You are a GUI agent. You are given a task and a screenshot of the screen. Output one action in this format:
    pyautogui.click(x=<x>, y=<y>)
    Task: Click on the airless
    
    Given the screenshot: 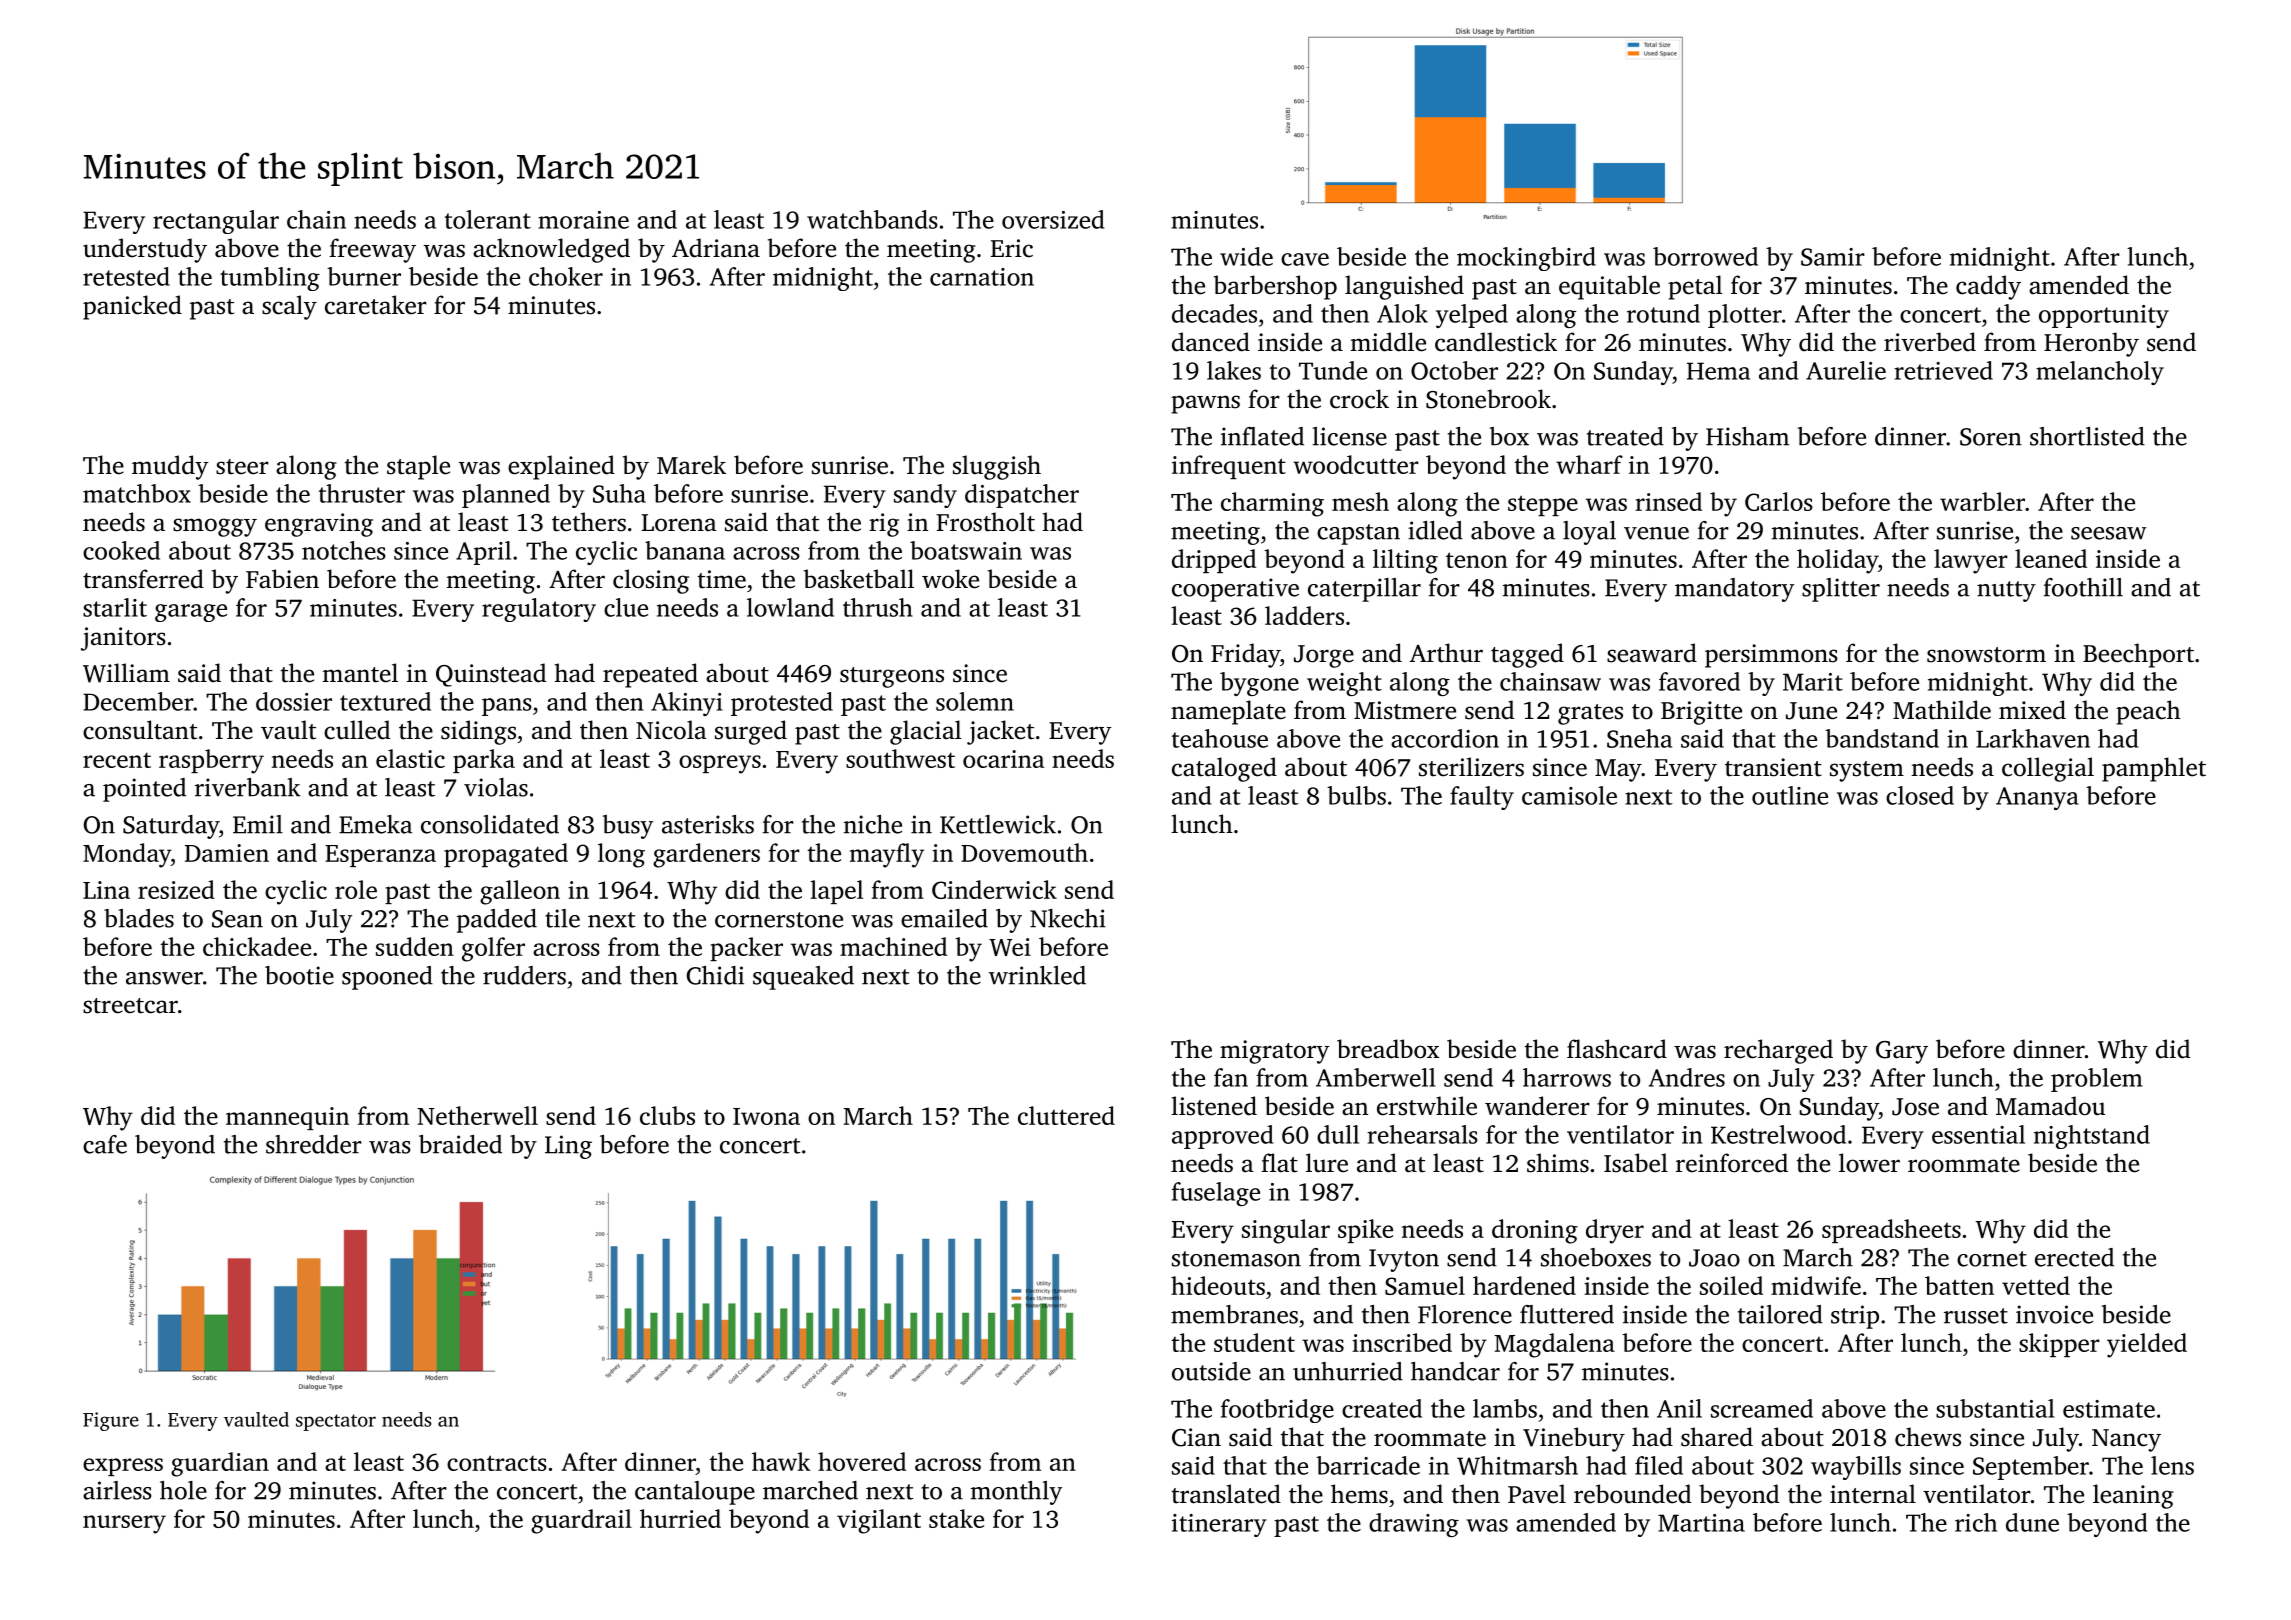 What is the action you would take?
    pyautogui.click(x=117, y=1490)
